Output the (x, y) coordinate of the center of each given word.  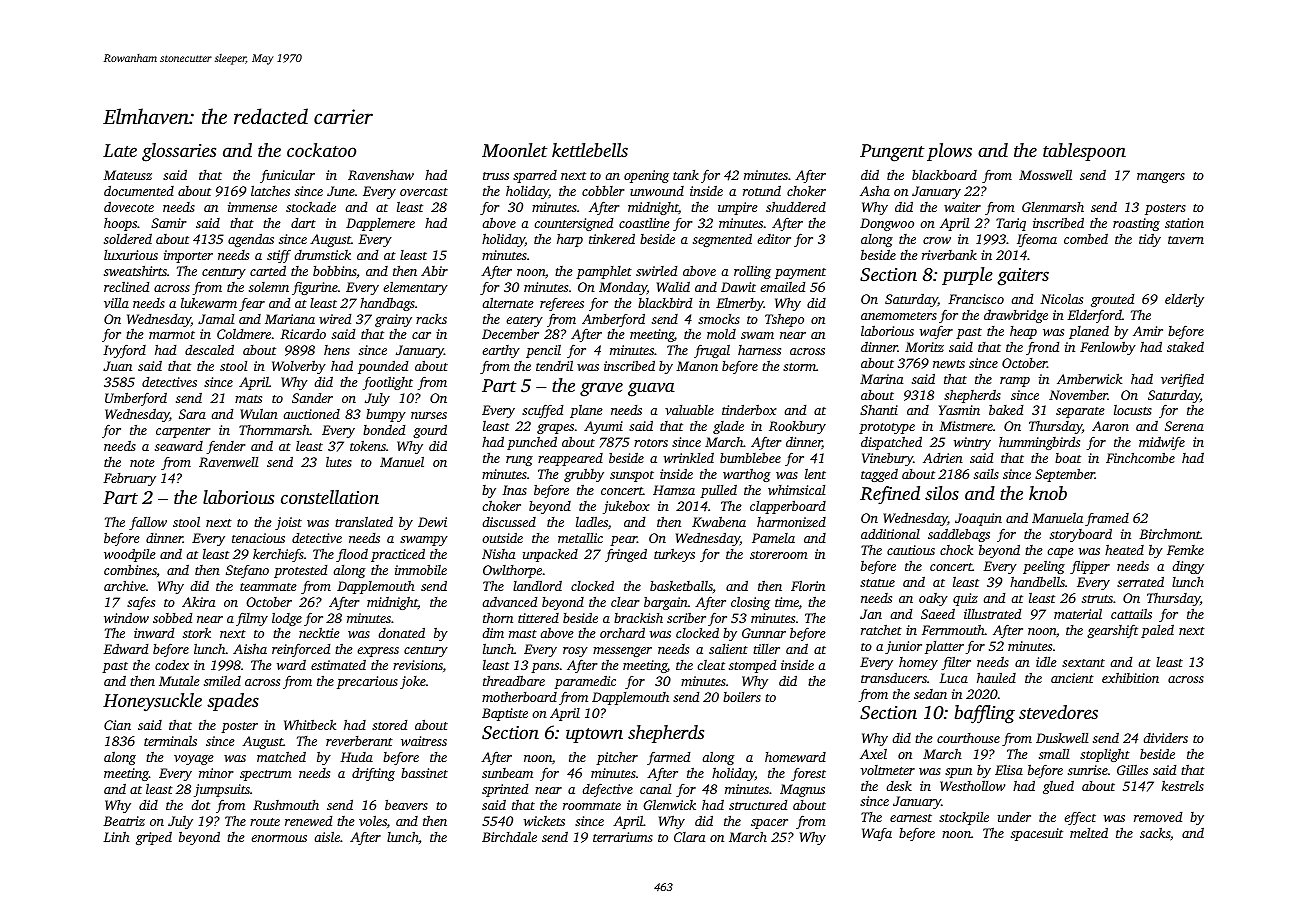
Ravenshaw (381, 174)
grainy (393, 320)
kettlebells (590, 150)
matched (281, 756)
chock (956, 549)
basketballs (681, 585)
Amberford (613, 320)
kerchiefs (278, 555)
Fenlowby (1108, 348)
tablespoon (1084, 152)
